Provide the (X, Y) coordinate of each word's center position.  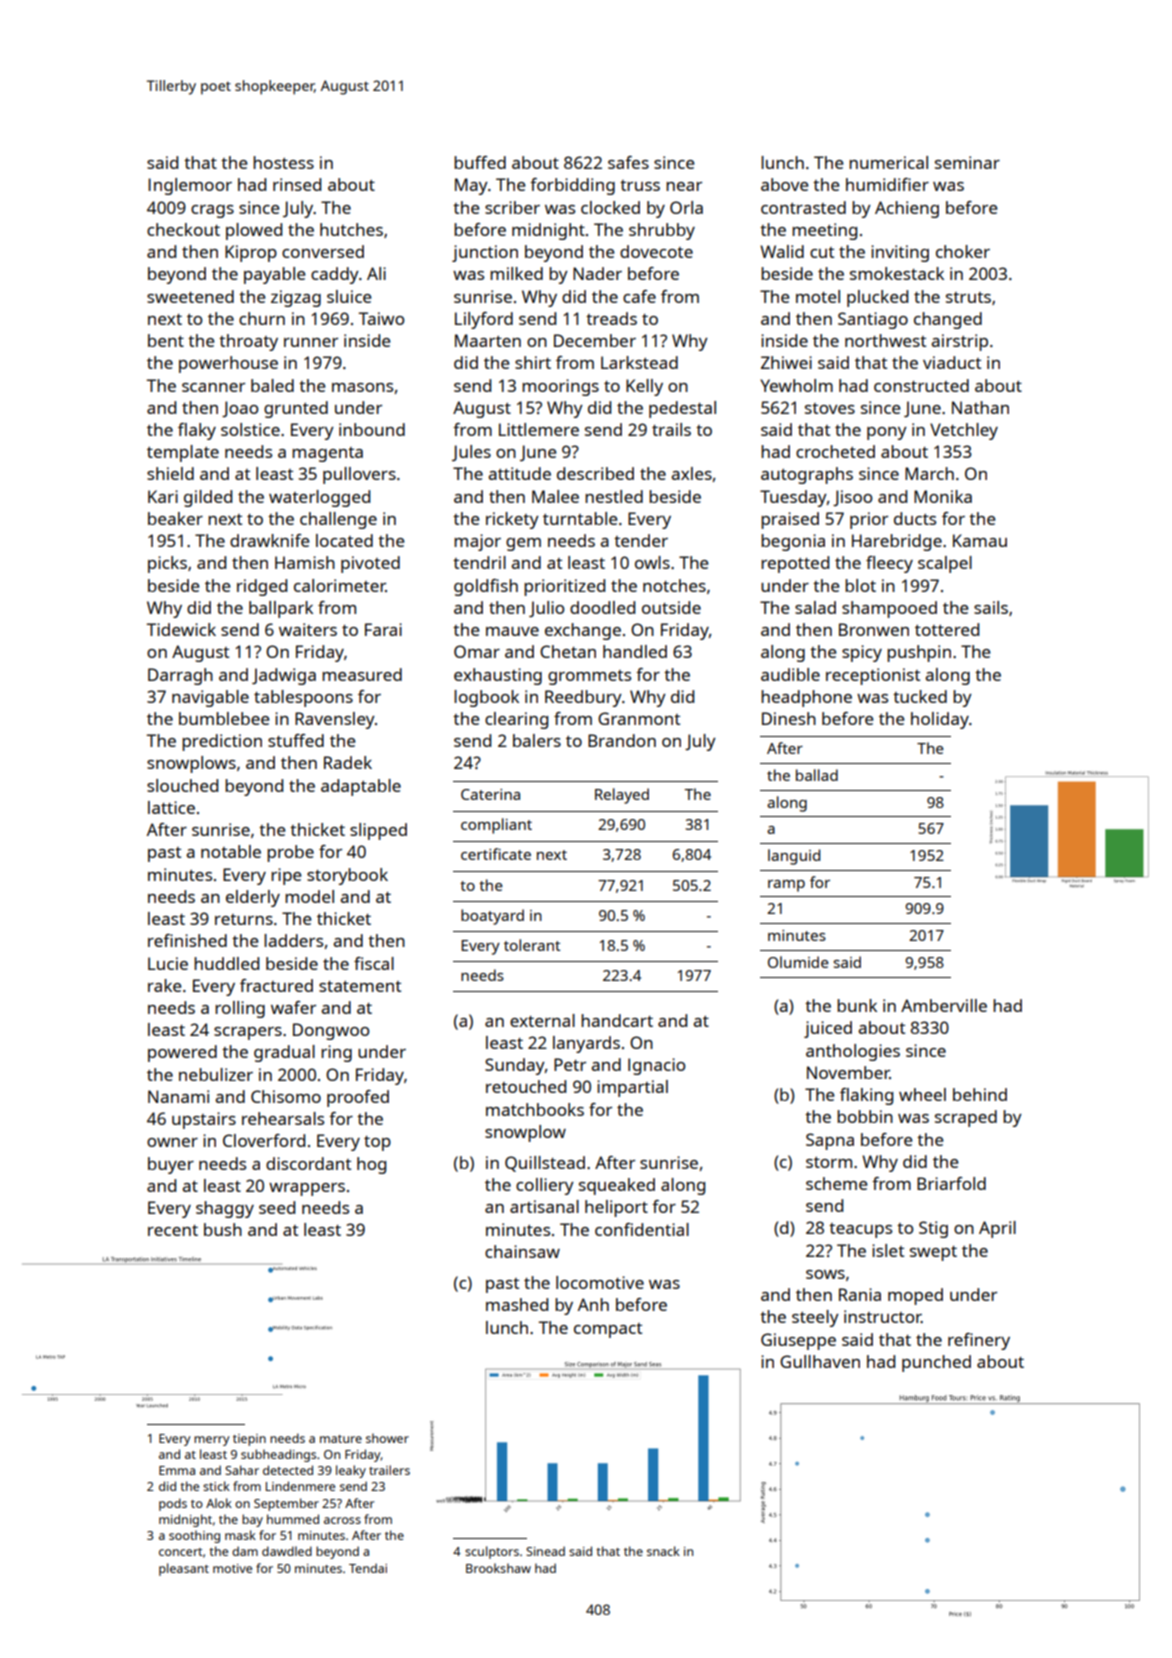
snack (663, 1551)
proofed (358, 1098)
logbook (486, 698)
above (784, 184)
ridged (262, 587)
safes (628, 162)
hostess (283, 162)
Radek (348, 762)
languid (794, 857)
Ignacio (656, 1066)
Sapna (830, 1141)
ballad (817, 775)
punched (936, 1363)
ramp (786, 886)
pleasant (184, 1569)
